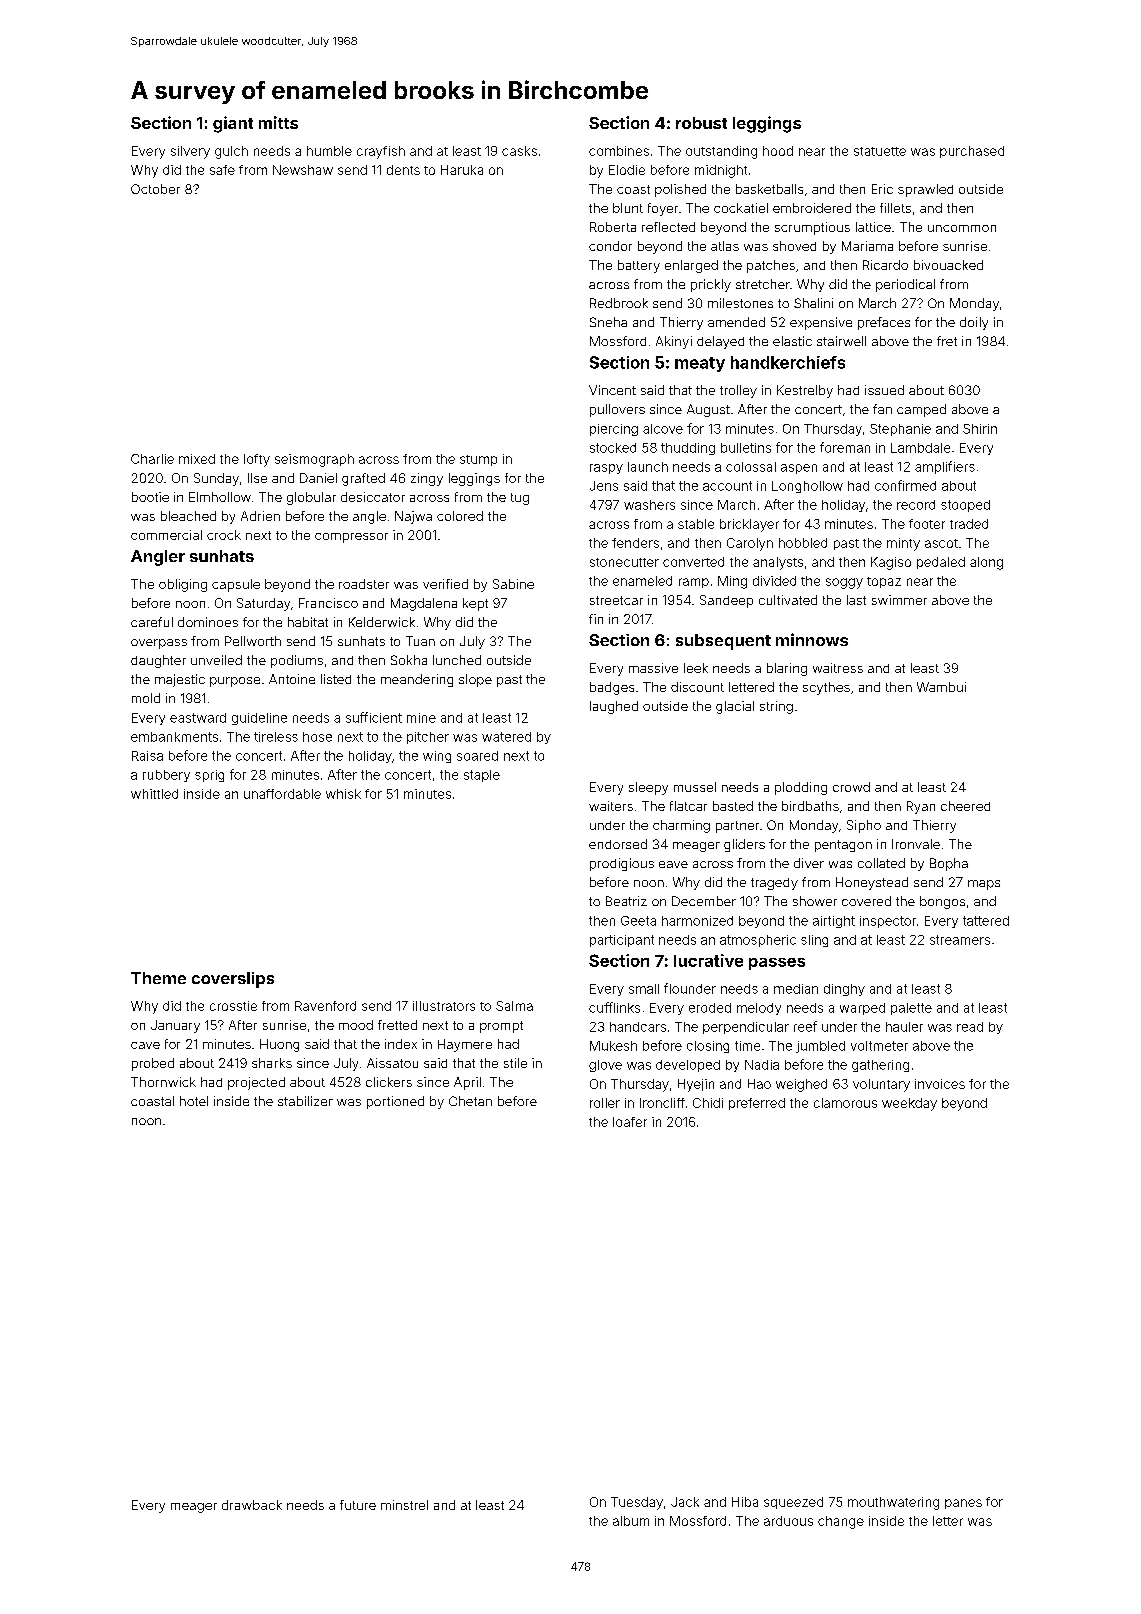 The image size is (1141, 1614). What do you see at coordinates (949, 864) in the document?
I see `Bopha` at bounding box center [949, 864].
